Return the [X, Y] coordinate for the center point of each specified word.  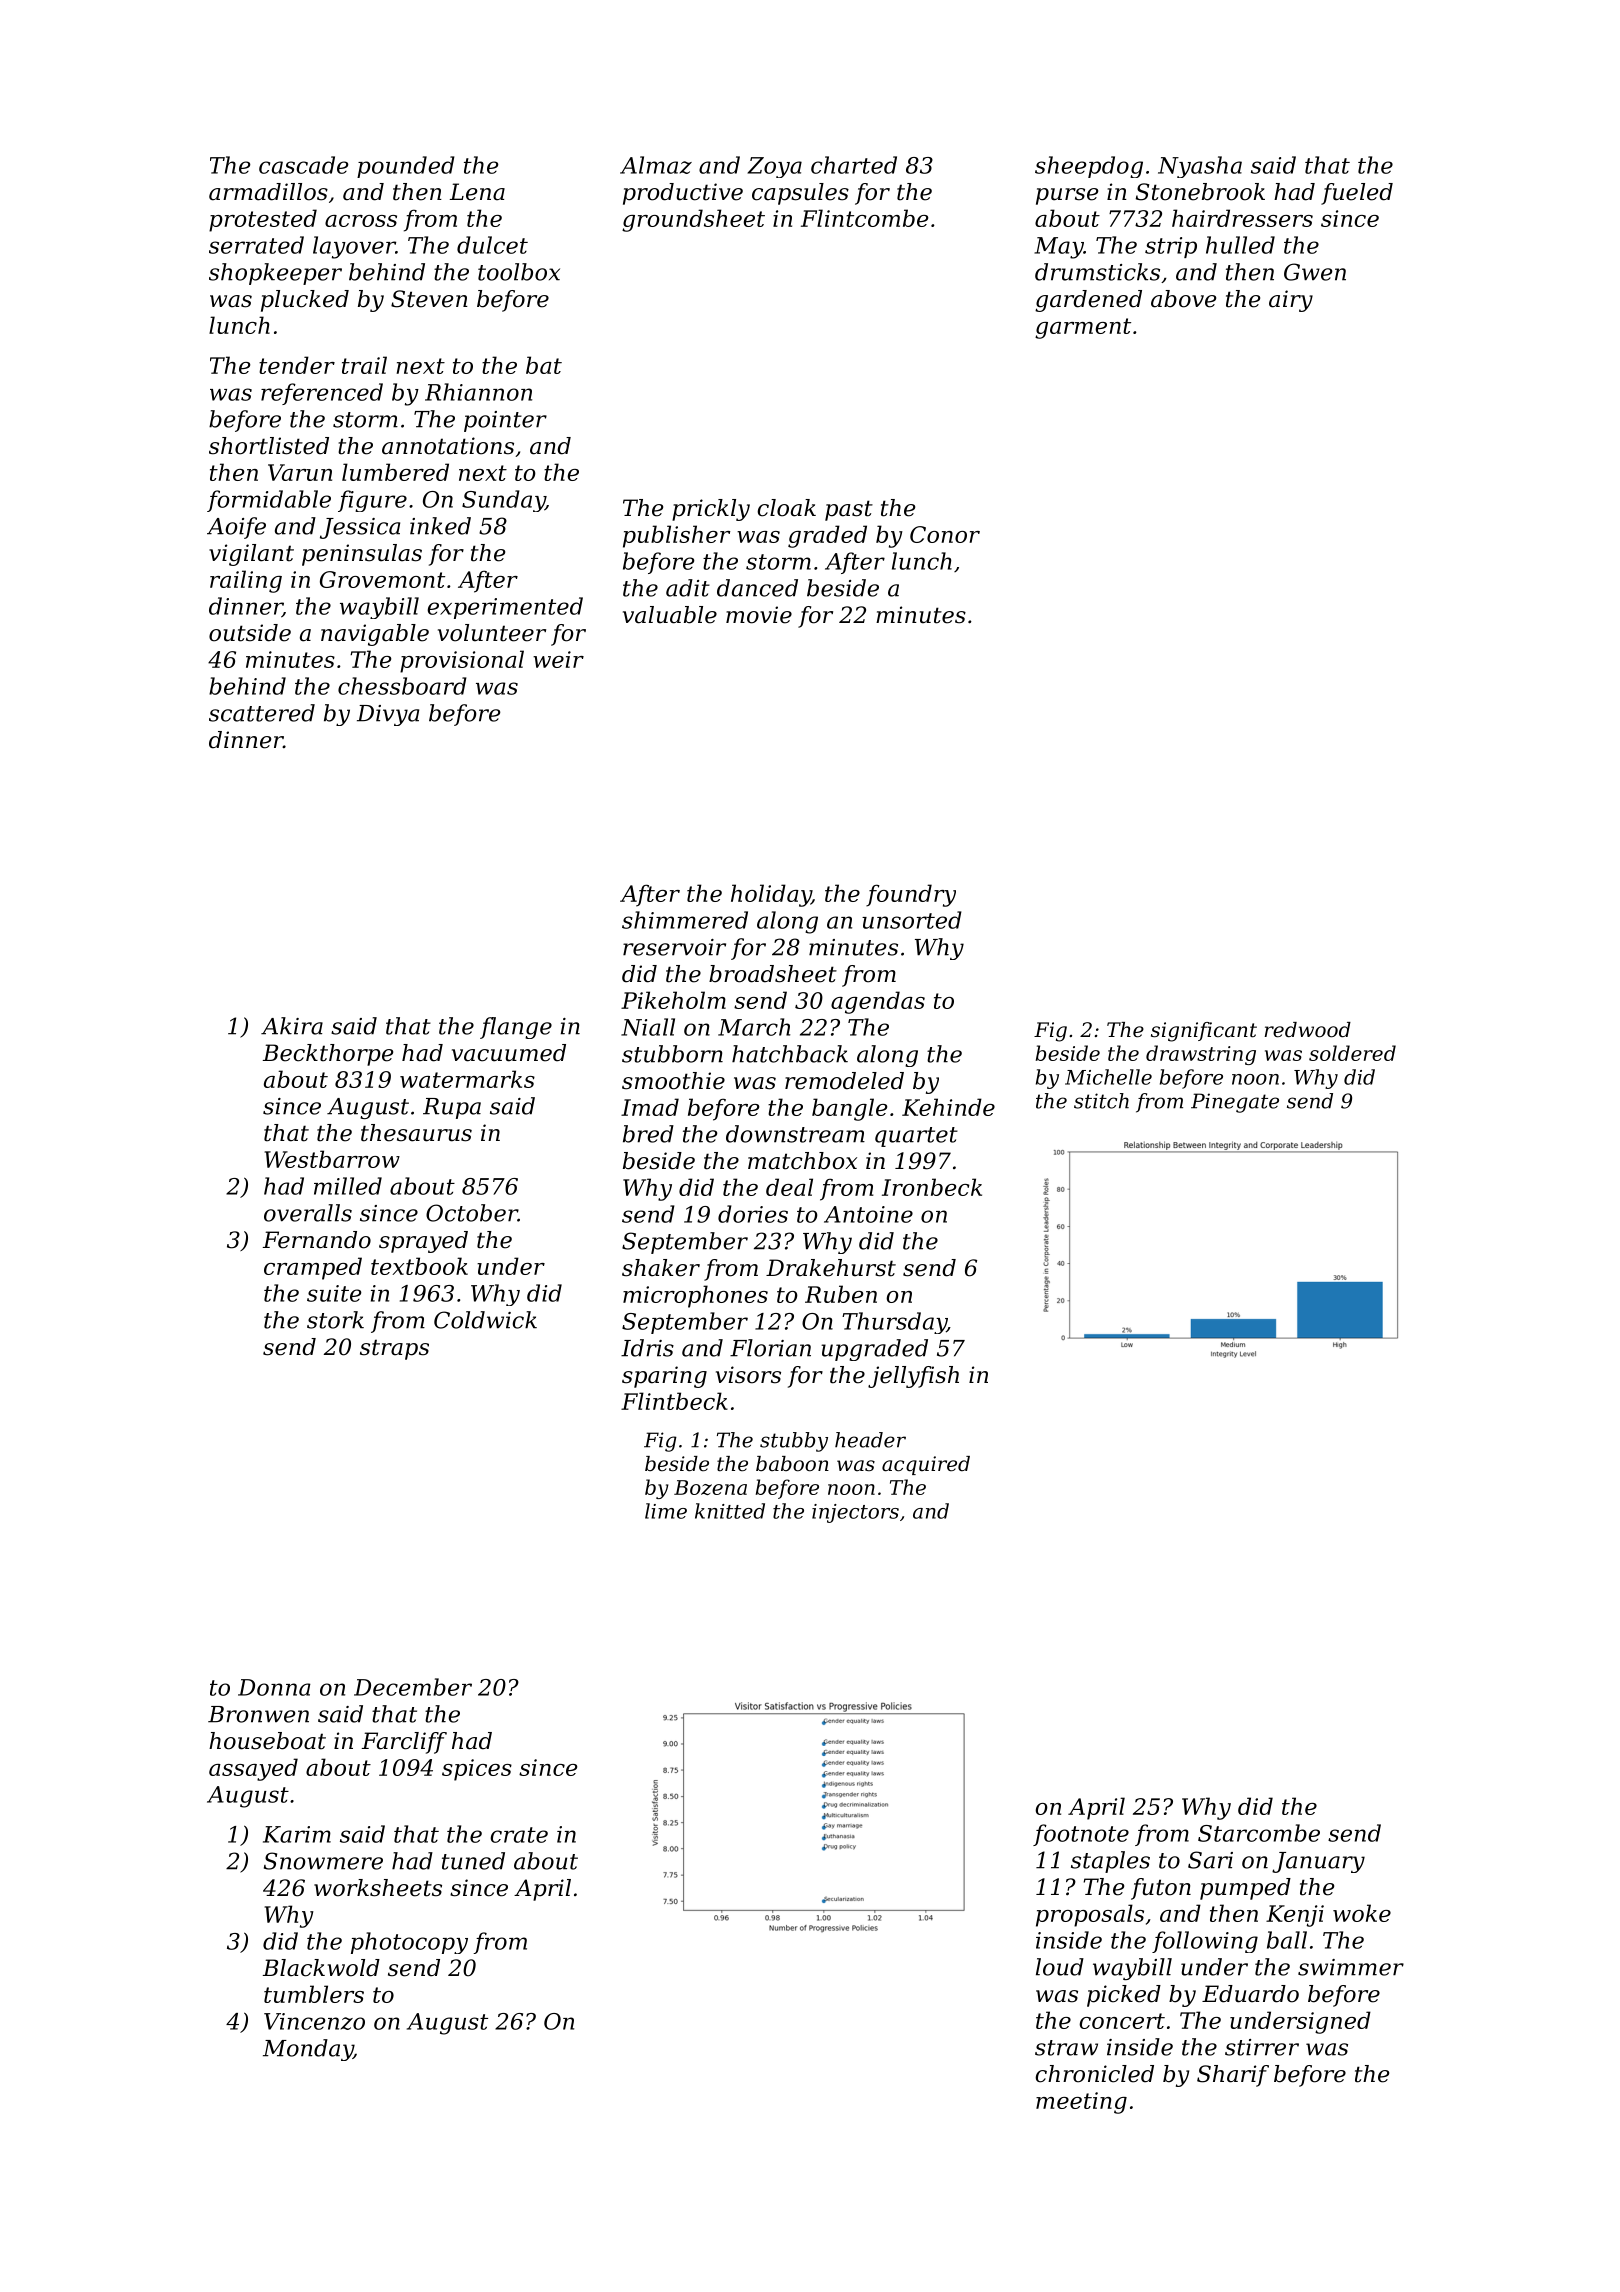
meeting [1081, 2103]
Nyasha [1200, 167]
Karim [297, 1834]
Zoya [774, 167]
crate [519, 1835]
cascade [304, 165]
